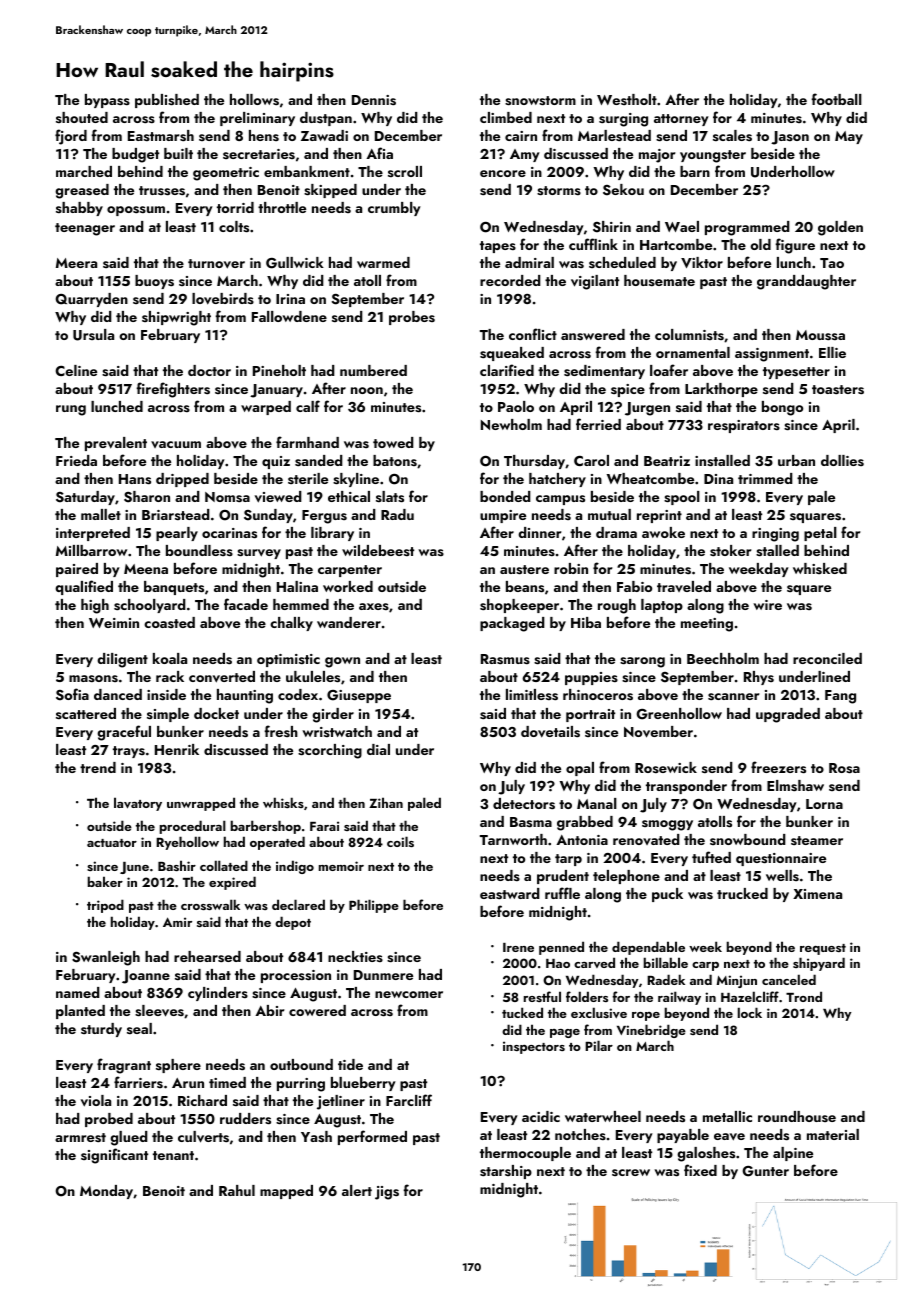 This screenshot has height=1311, width=924. Describe the element at coordinates (109, 1120) in the screenshot. I see `probed` at that location.
